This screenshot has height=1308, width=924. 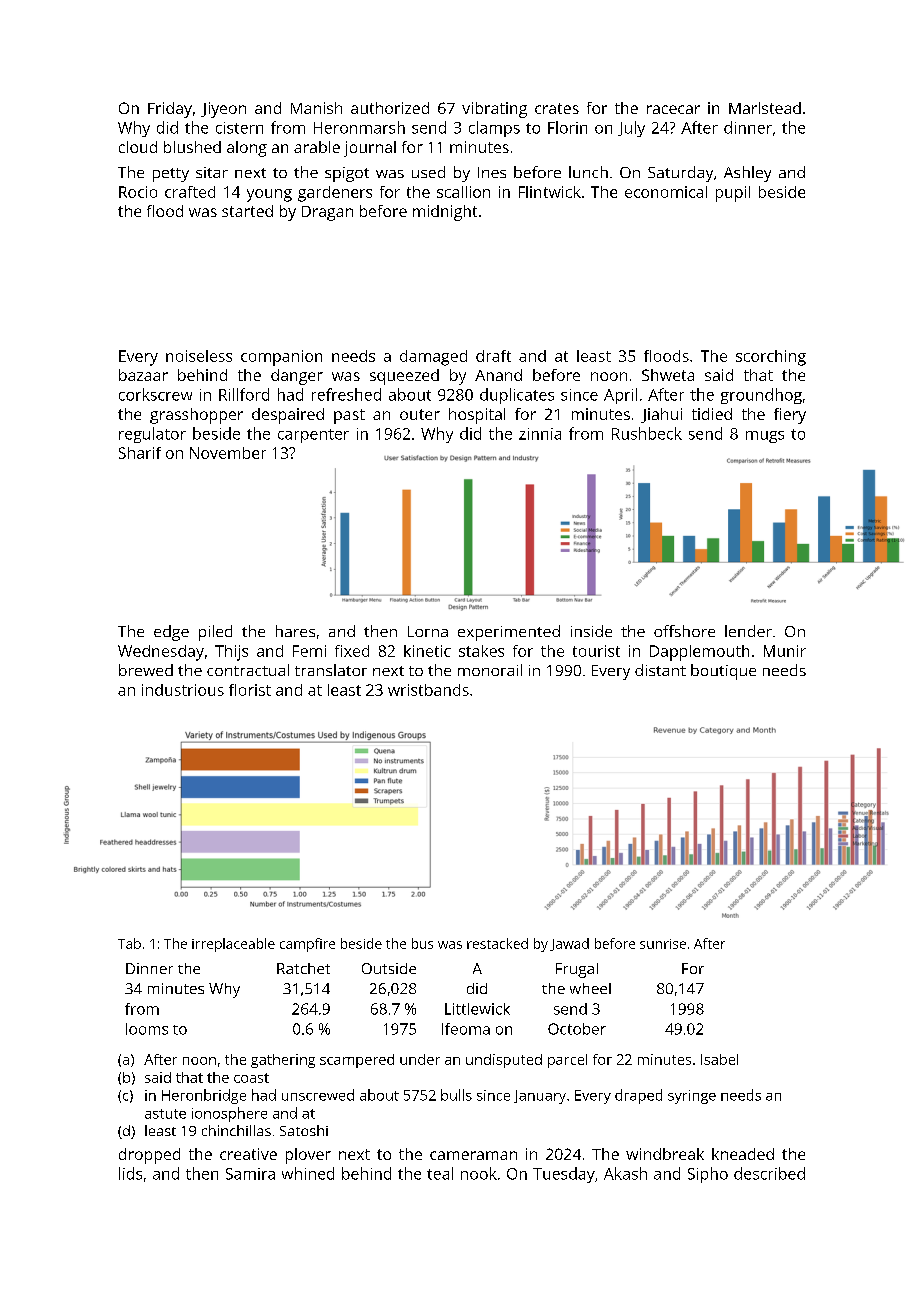 What do you see at coordinates (591, 631) in the screenshot?
I see `inside` at bounding box center [591, 631].
